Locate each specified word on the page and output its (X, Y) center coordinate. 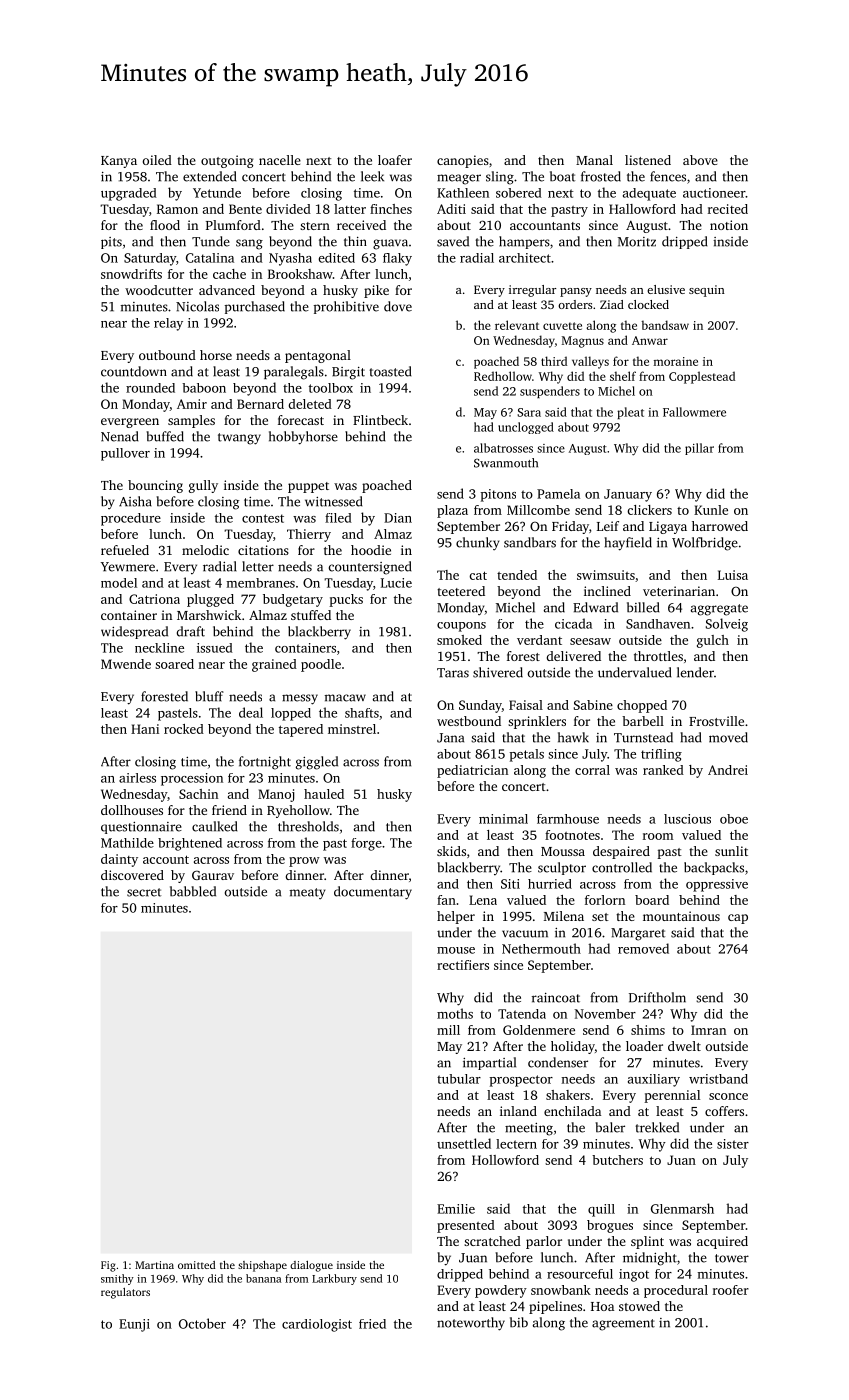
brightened (190, 844)
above (700, 160)
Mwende (126, 664)
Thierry (309, 535)
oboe (734, 819)
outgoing (227, 161)
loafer (395, 160)
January (628, 495)
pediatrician (472, 771)
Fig (108, 1266)
